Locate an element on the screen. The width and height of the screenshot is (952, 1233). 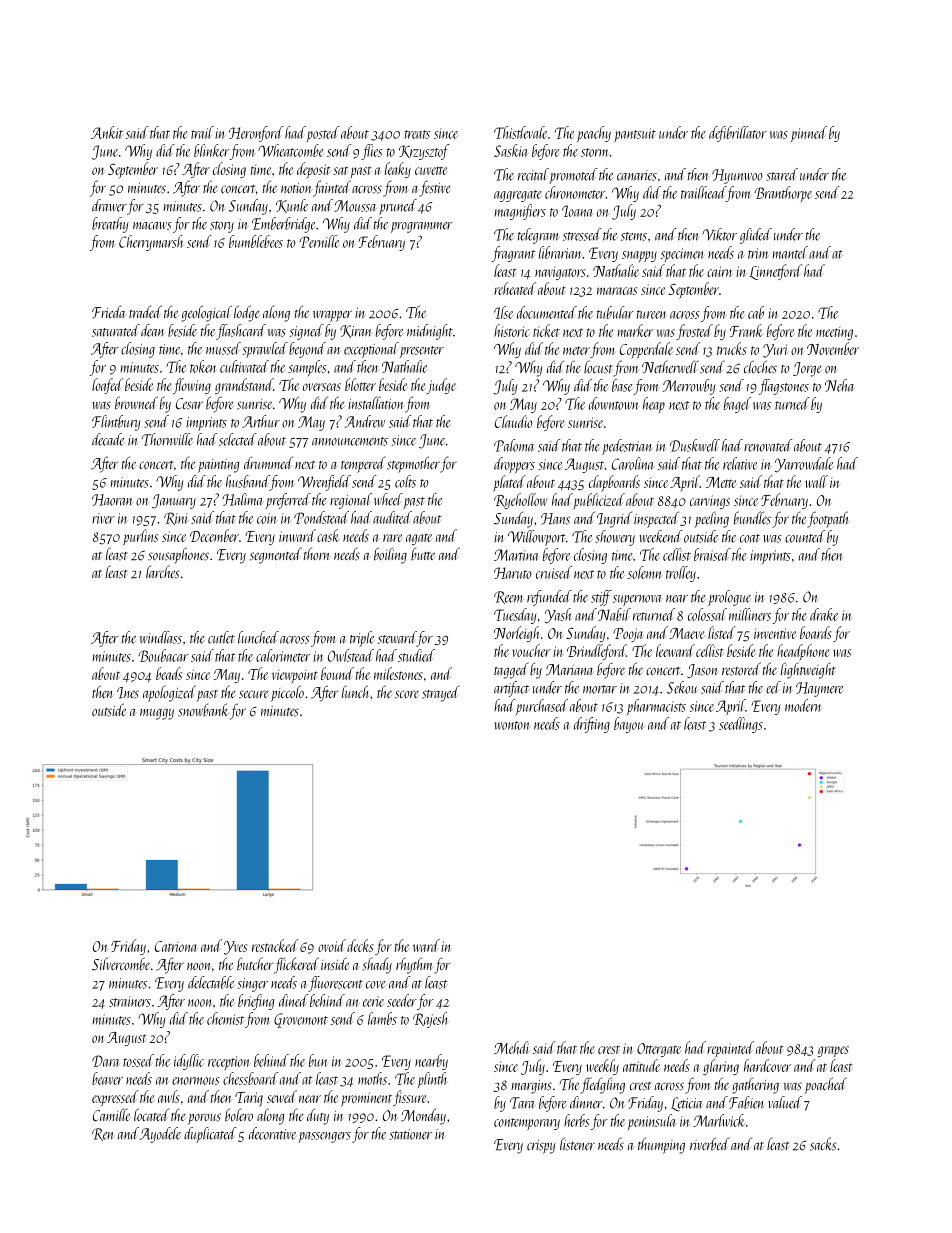
tossed is located at coordinates (138, 1060).
